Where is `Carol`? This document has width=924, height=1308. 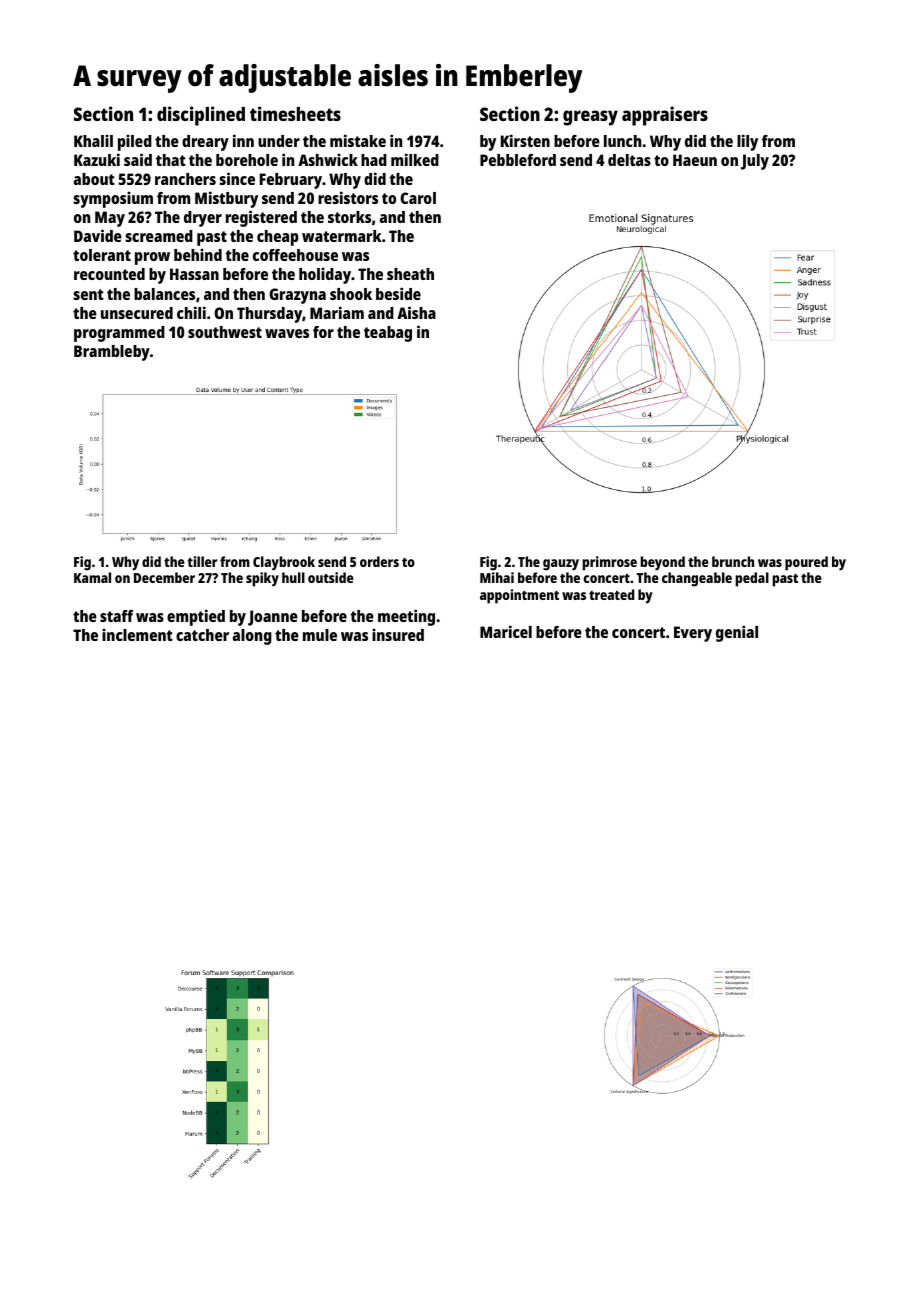 Carol is located at coordinates (418, 198).
